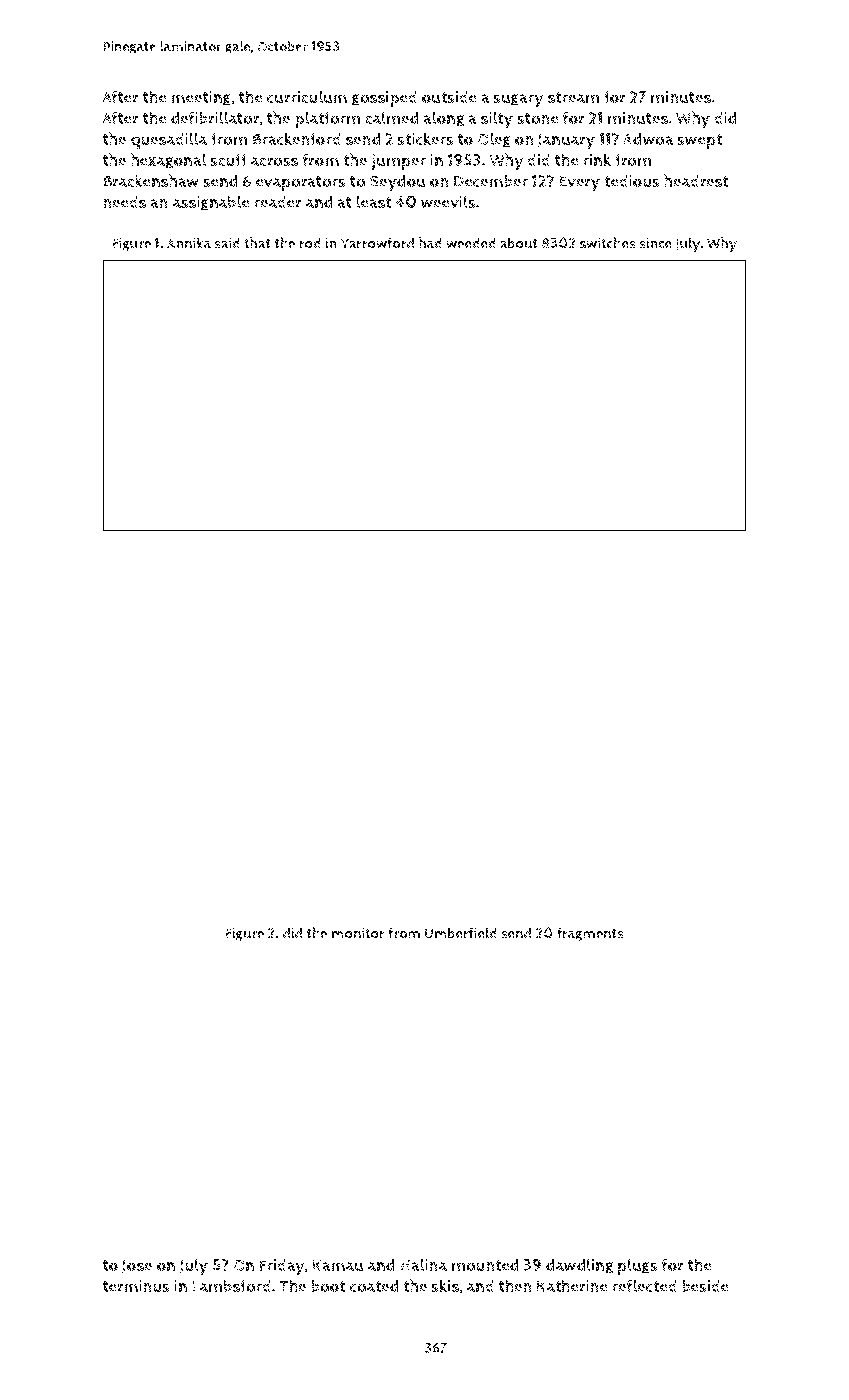 The height and width of the screenshot is (1400, 849). What do you see at coordinates (168, 161) in the screenshot?
I see `hexagonal` at bounding box center [168, 161].
